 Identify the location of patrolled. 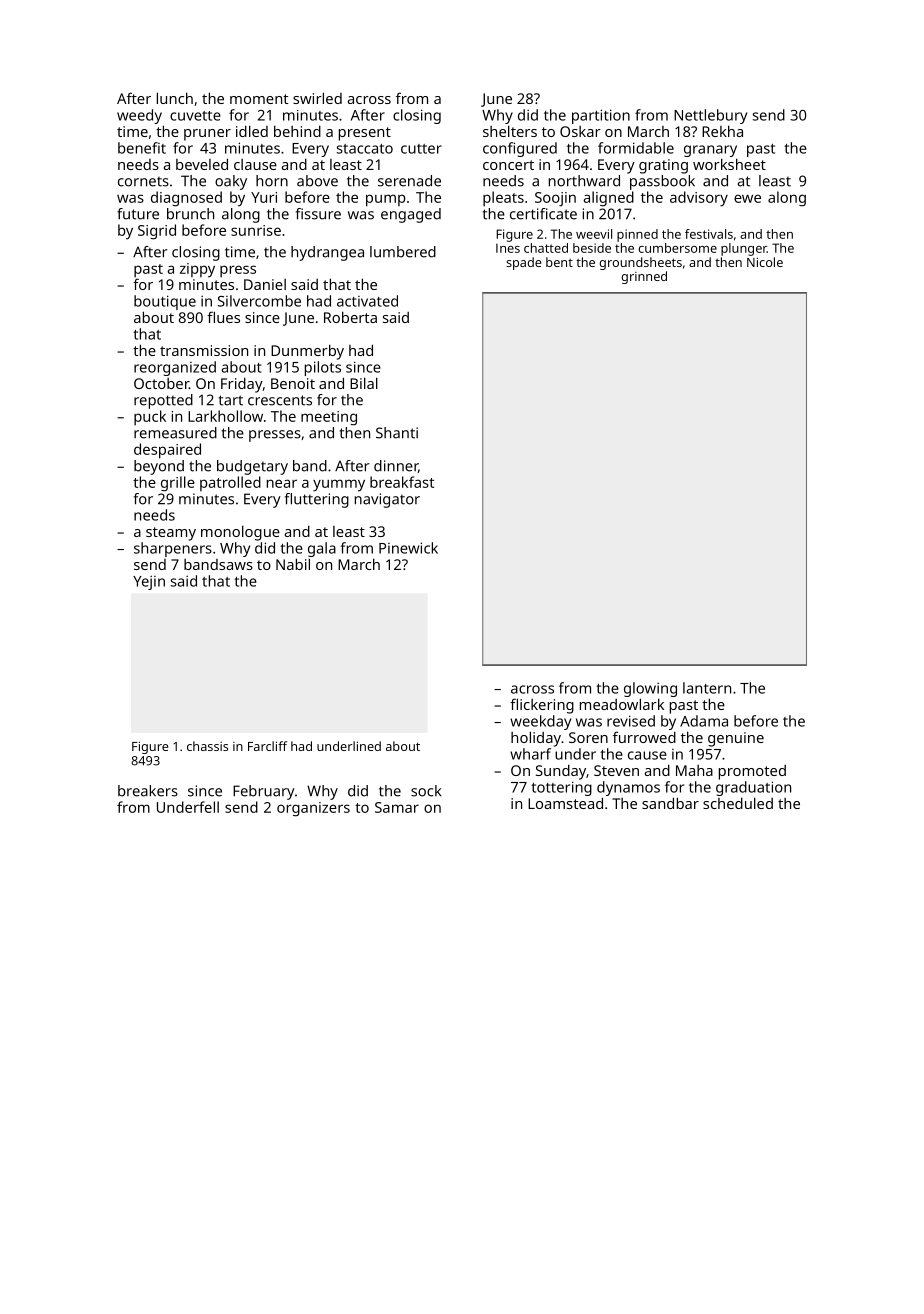
(230, 483).
